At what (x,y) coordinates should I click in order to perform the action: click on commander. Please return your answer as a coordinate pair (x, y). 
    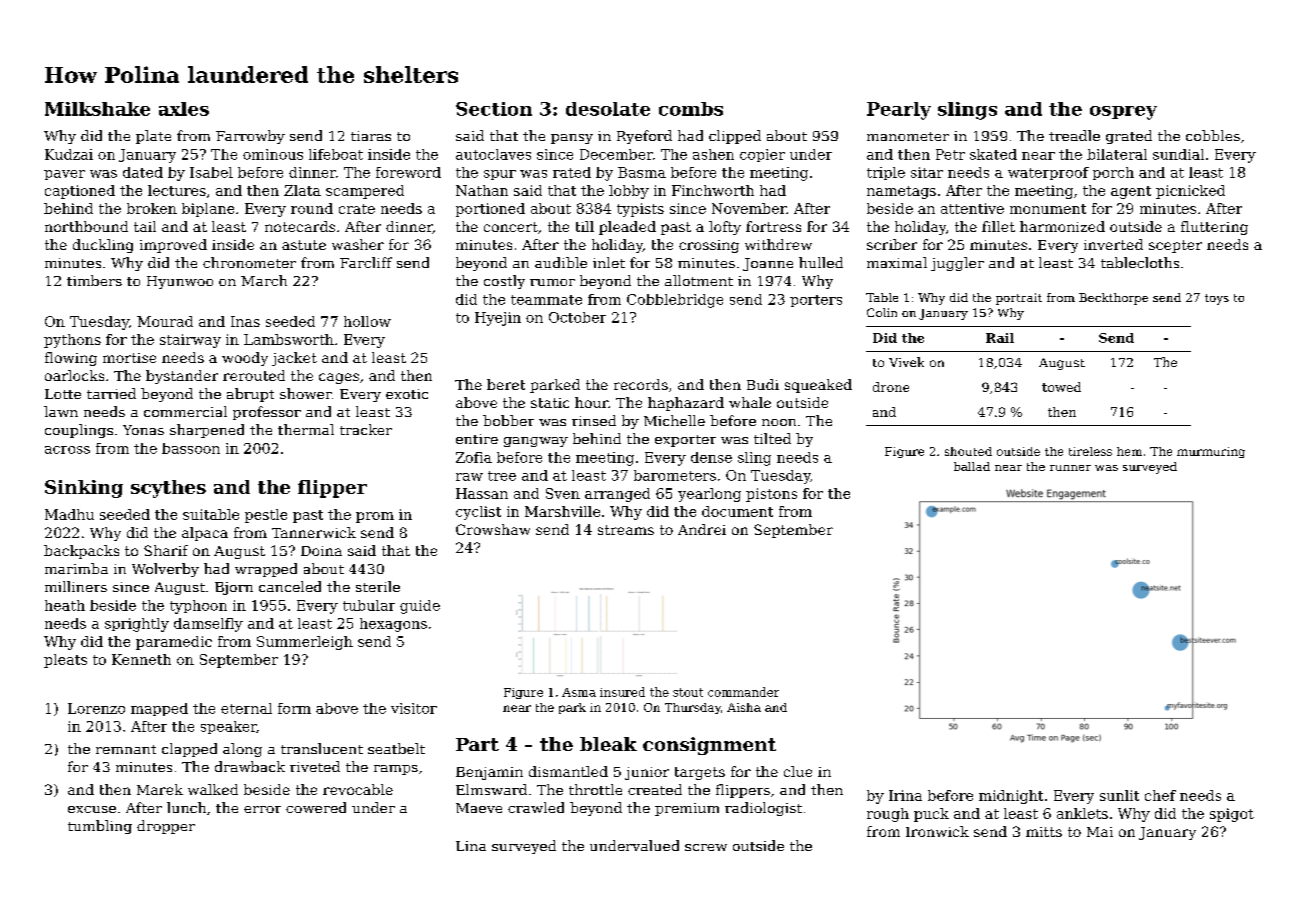
    Looking at the image, I should click on (743, 692).
